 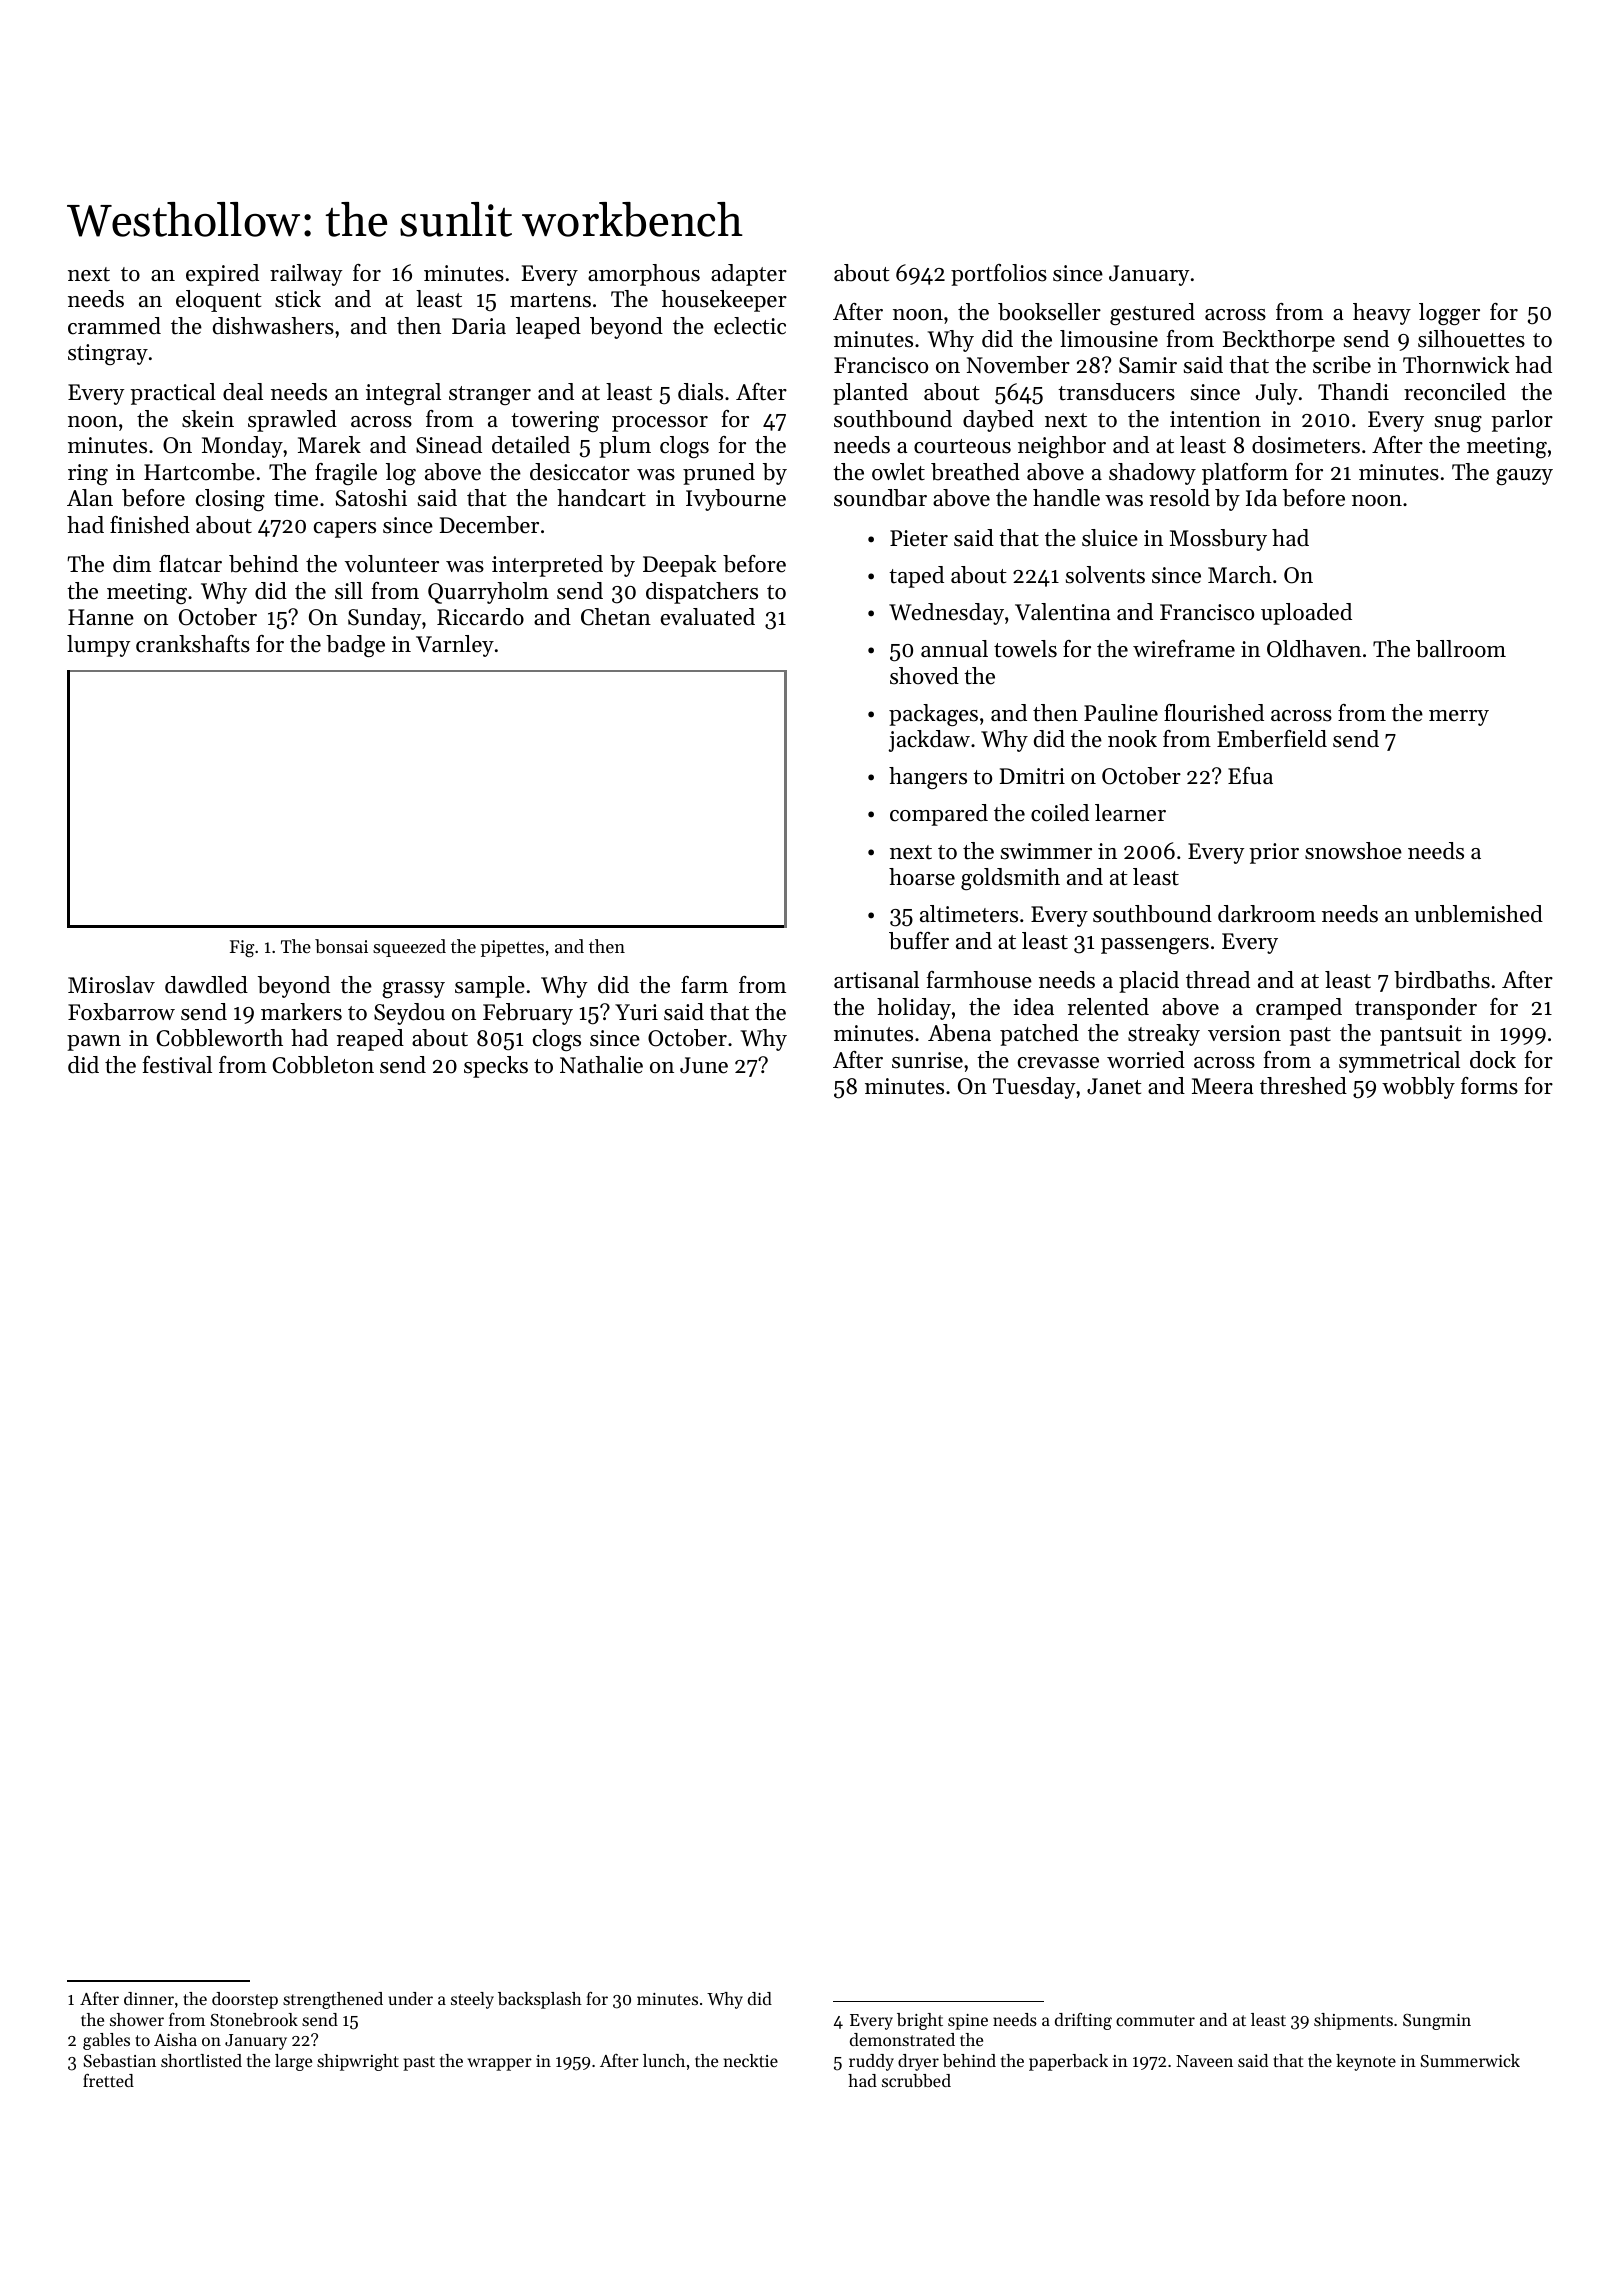 I want to click on backsplash, so click(x=540, y=2000).
